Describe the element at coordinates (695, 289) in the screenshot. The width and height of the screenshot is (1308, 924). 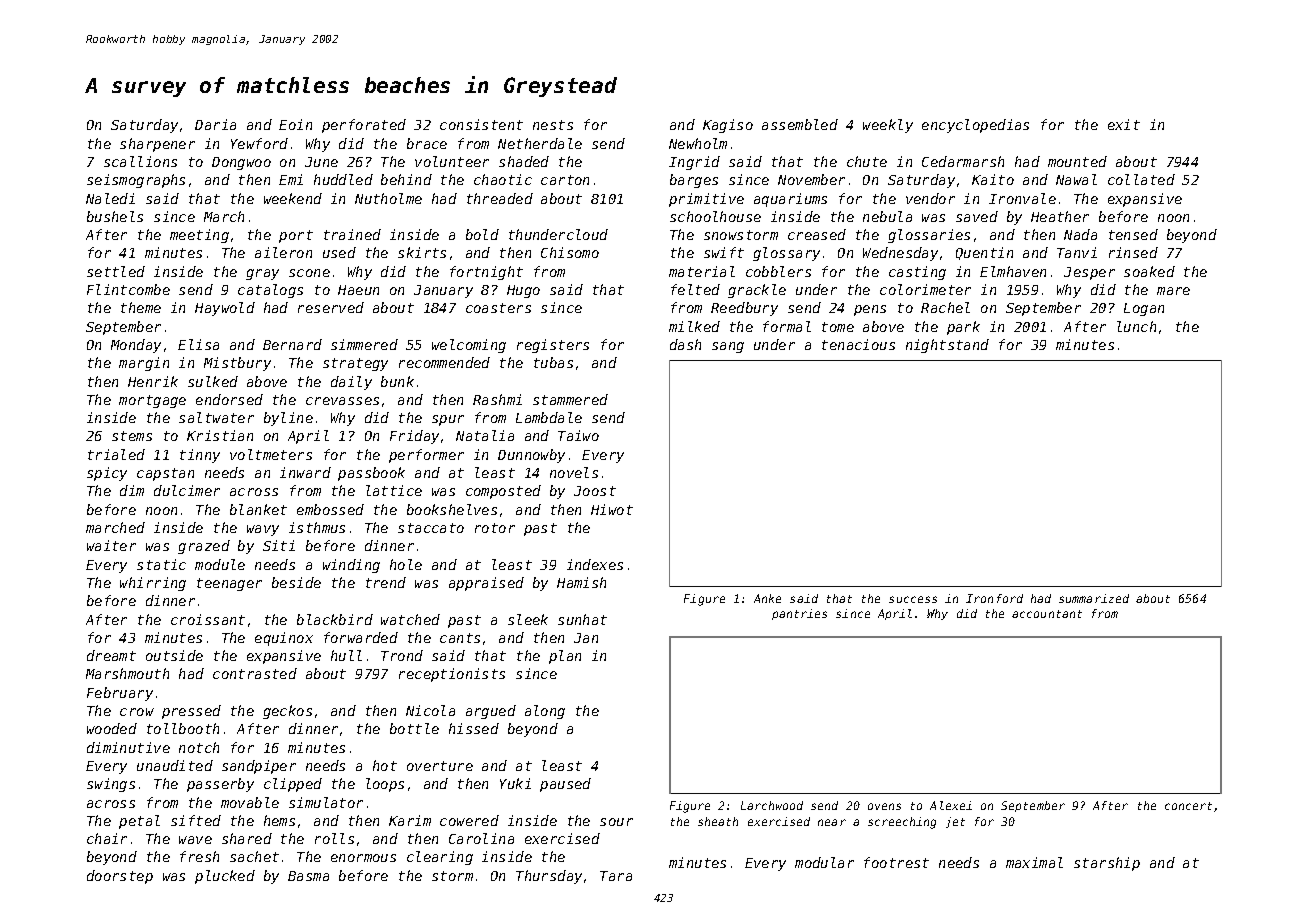
I see `felted` at that location.
